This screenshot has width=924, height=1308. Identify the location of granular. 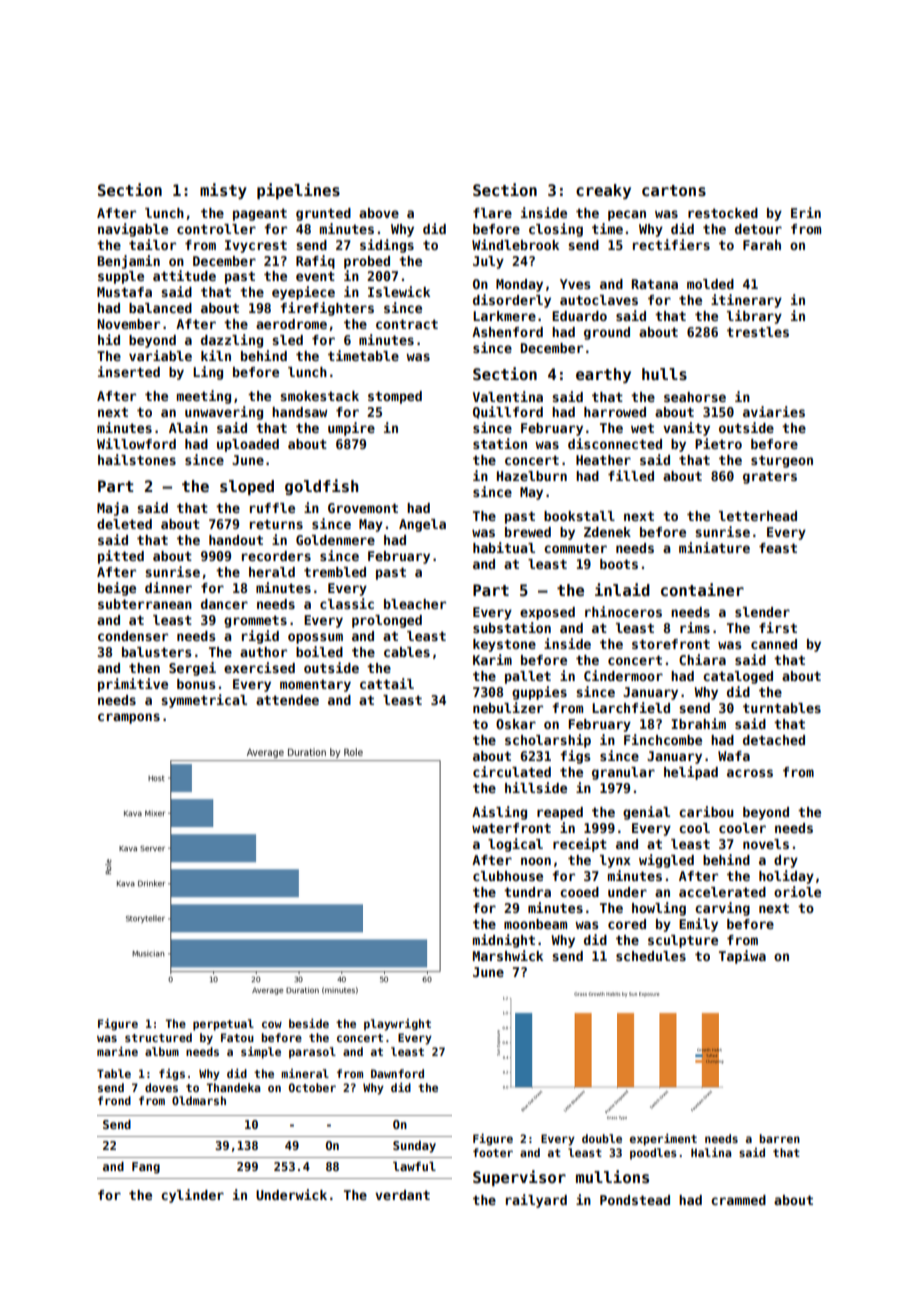
(623, 773).
